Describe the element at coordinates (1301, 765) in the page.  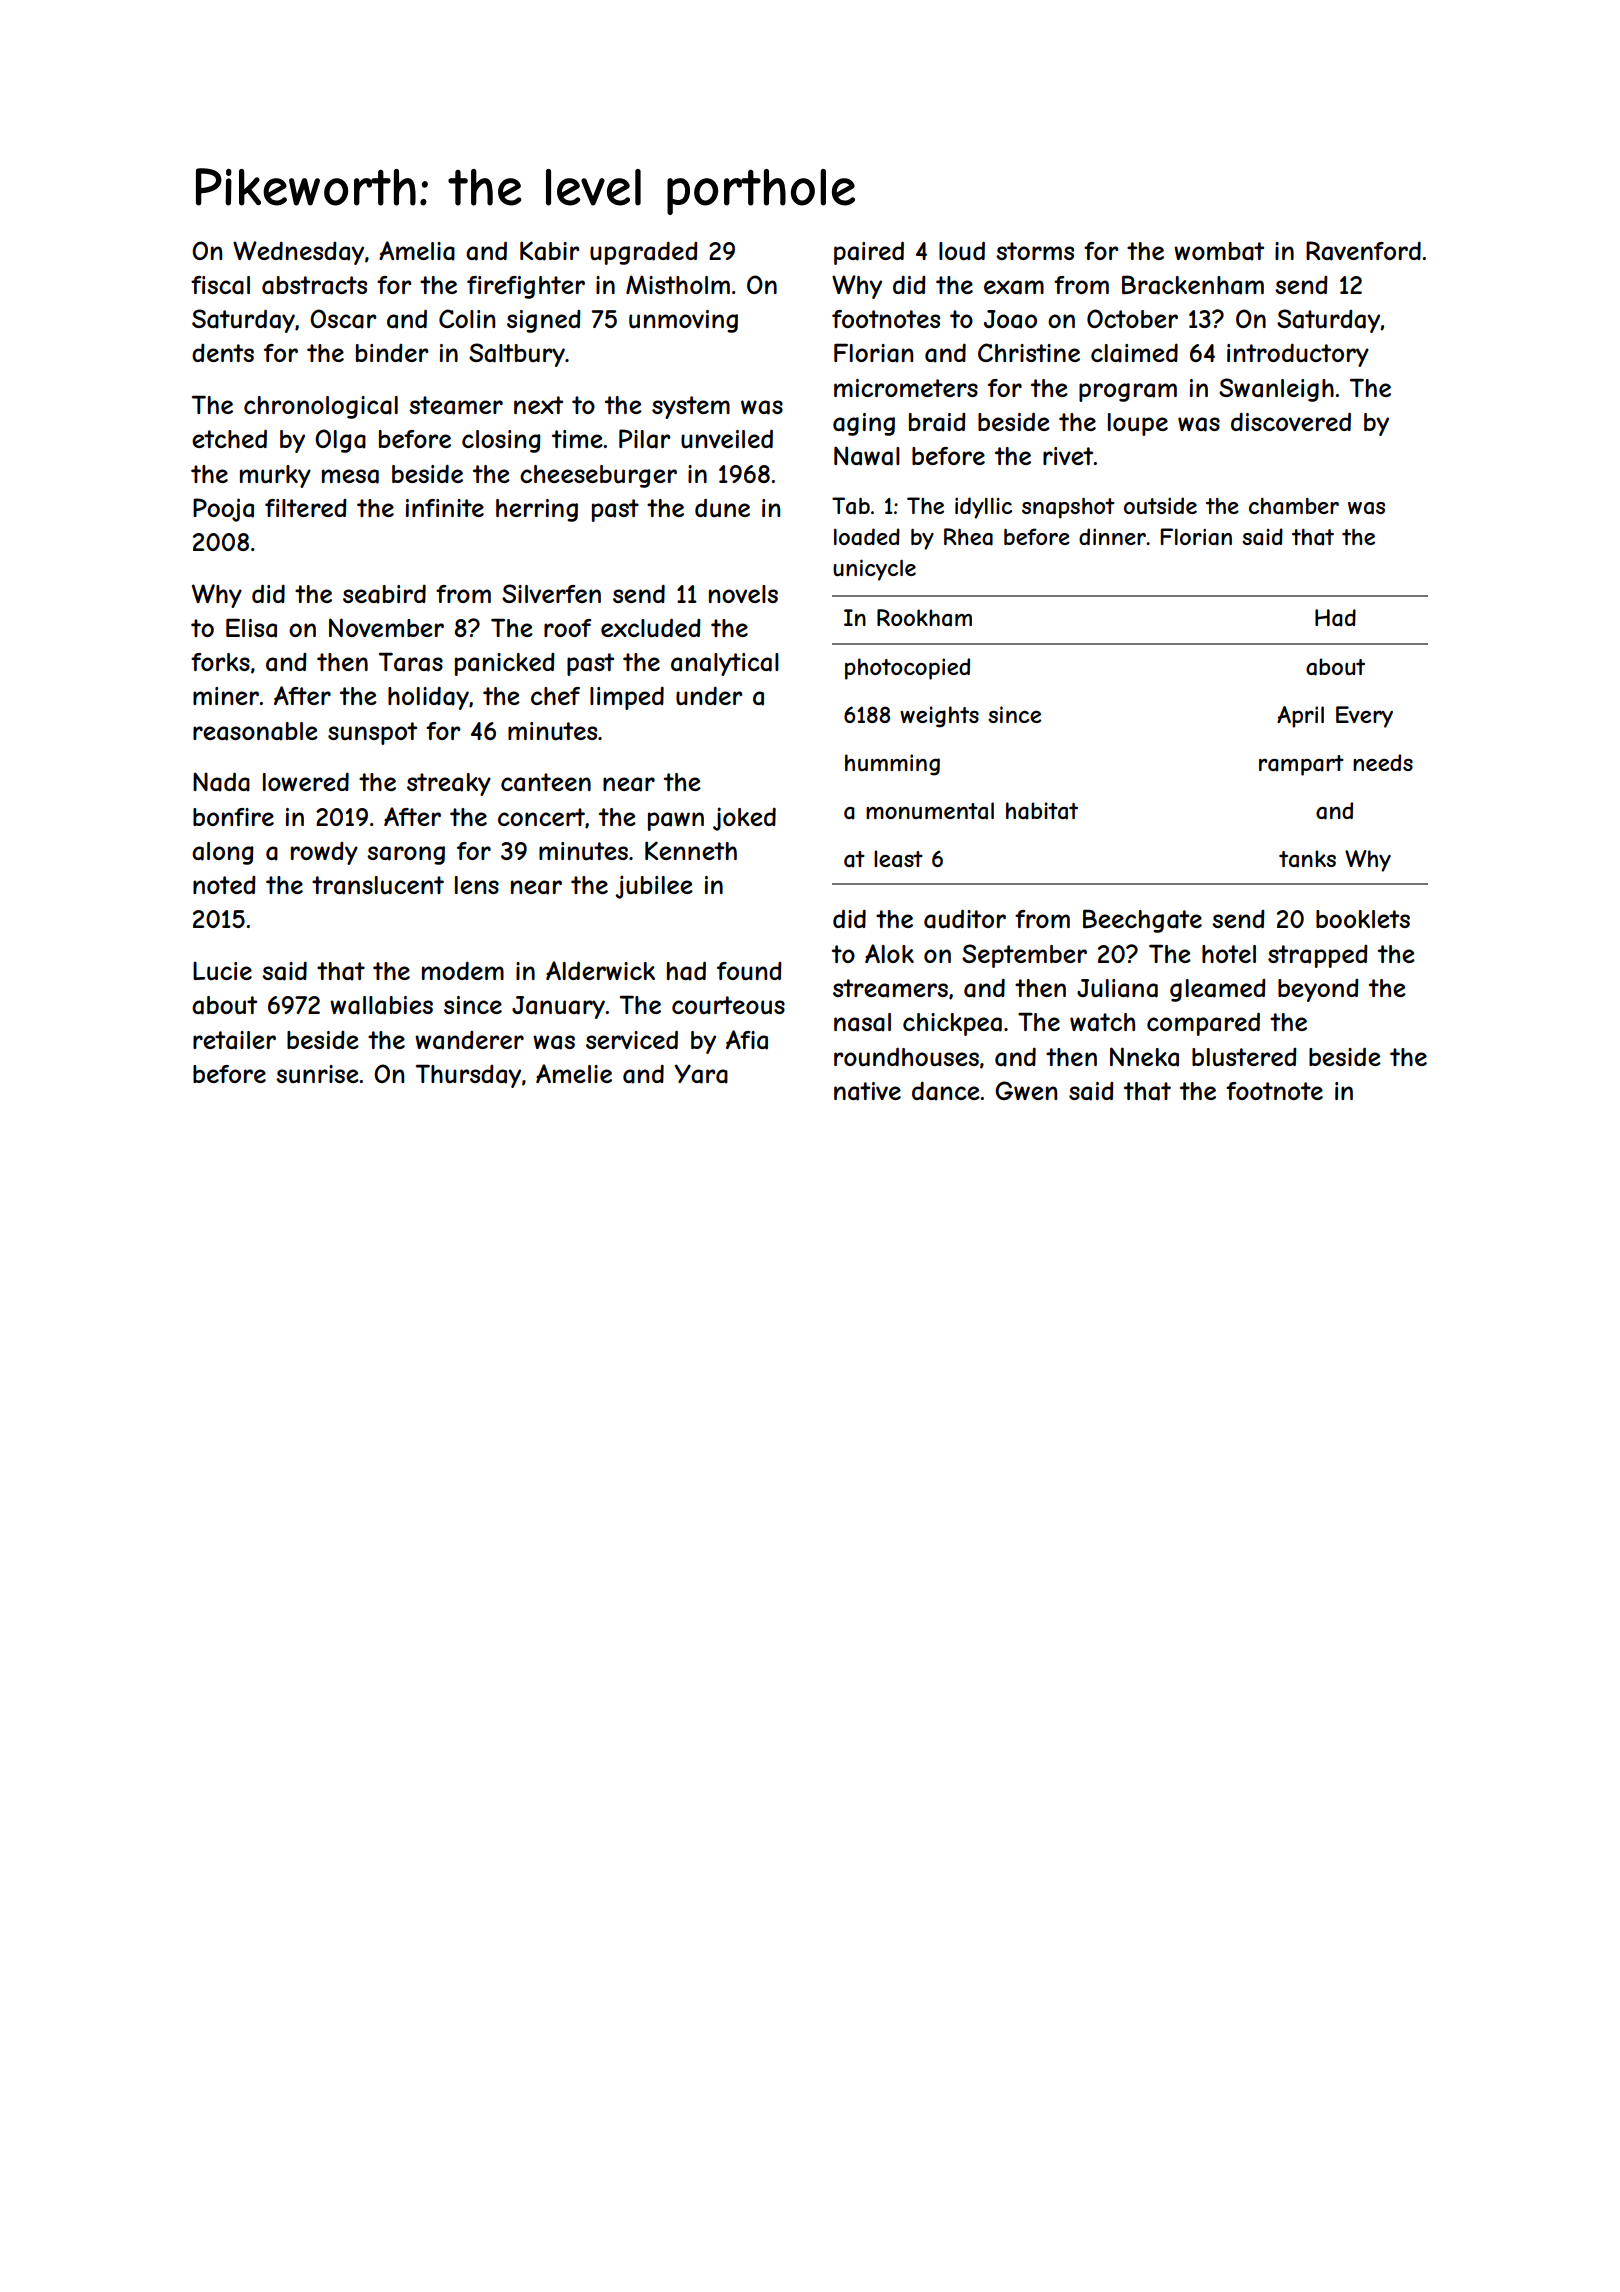
I see `rampart` at that location.
